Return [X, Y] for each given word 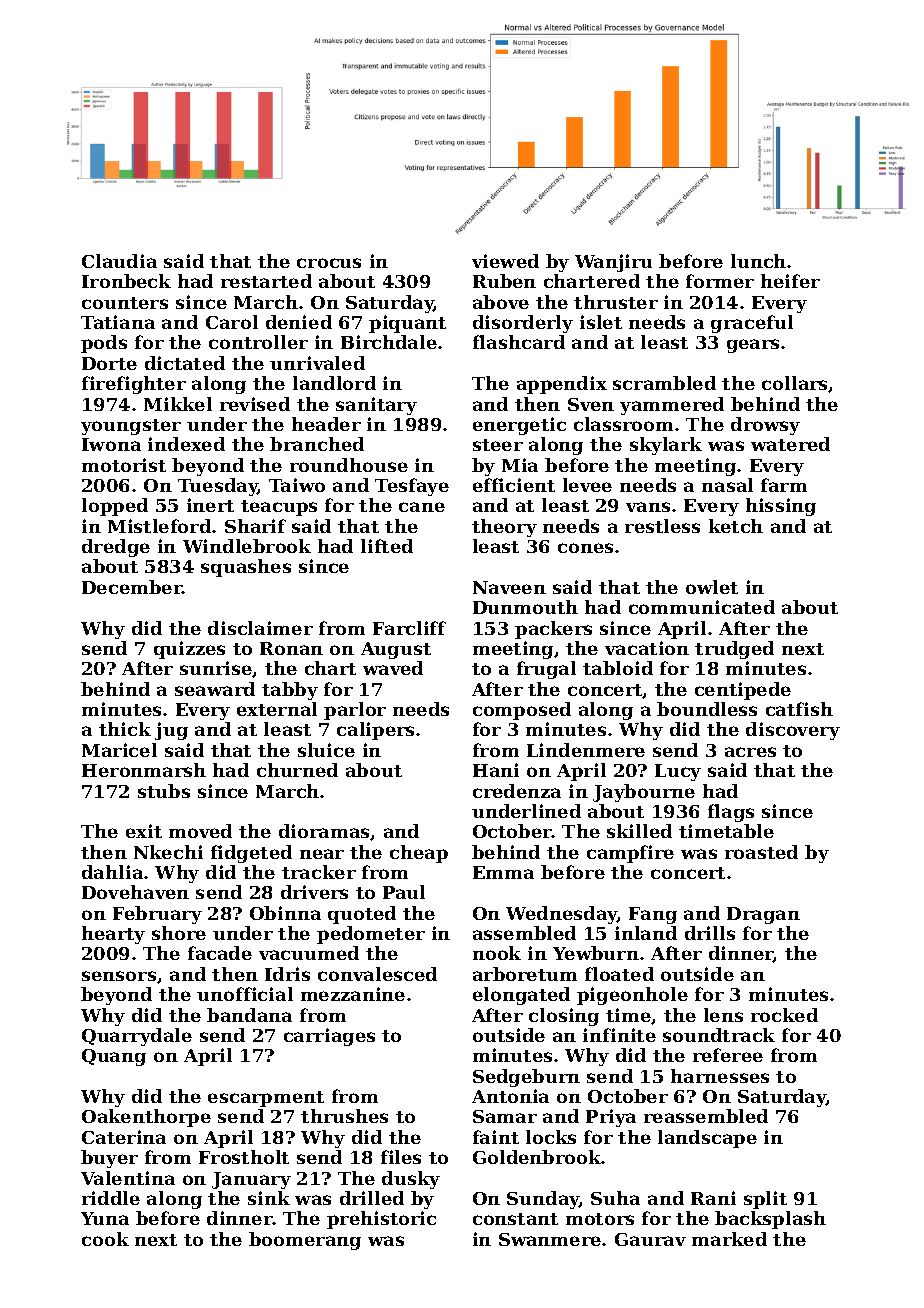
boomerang [305, 1241]
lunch [758, 261]
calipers [375, 731]
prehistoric [381, 1220]
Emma [503, 872]
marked [729, 1239]
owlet [712, 587]
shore [179, 933]
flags [731, 813]
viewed [505, 261]
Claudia [119, 261]
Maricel [119, 750]
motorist [124, 465]
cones [585, 548]
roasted [761, 852]
